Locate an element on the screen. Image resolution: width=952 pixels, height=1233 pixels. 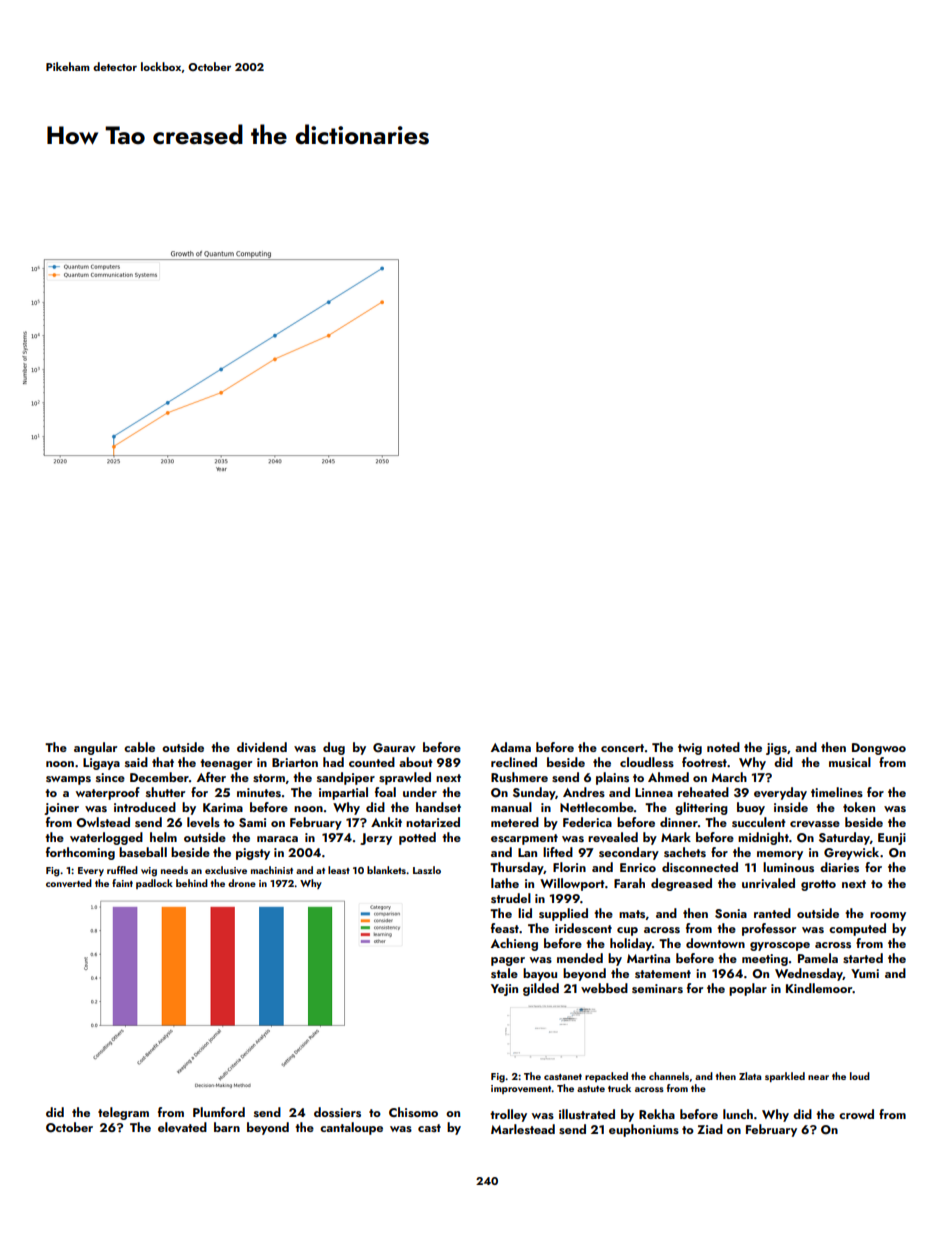
padlock is located at coordinates (154, 884).
